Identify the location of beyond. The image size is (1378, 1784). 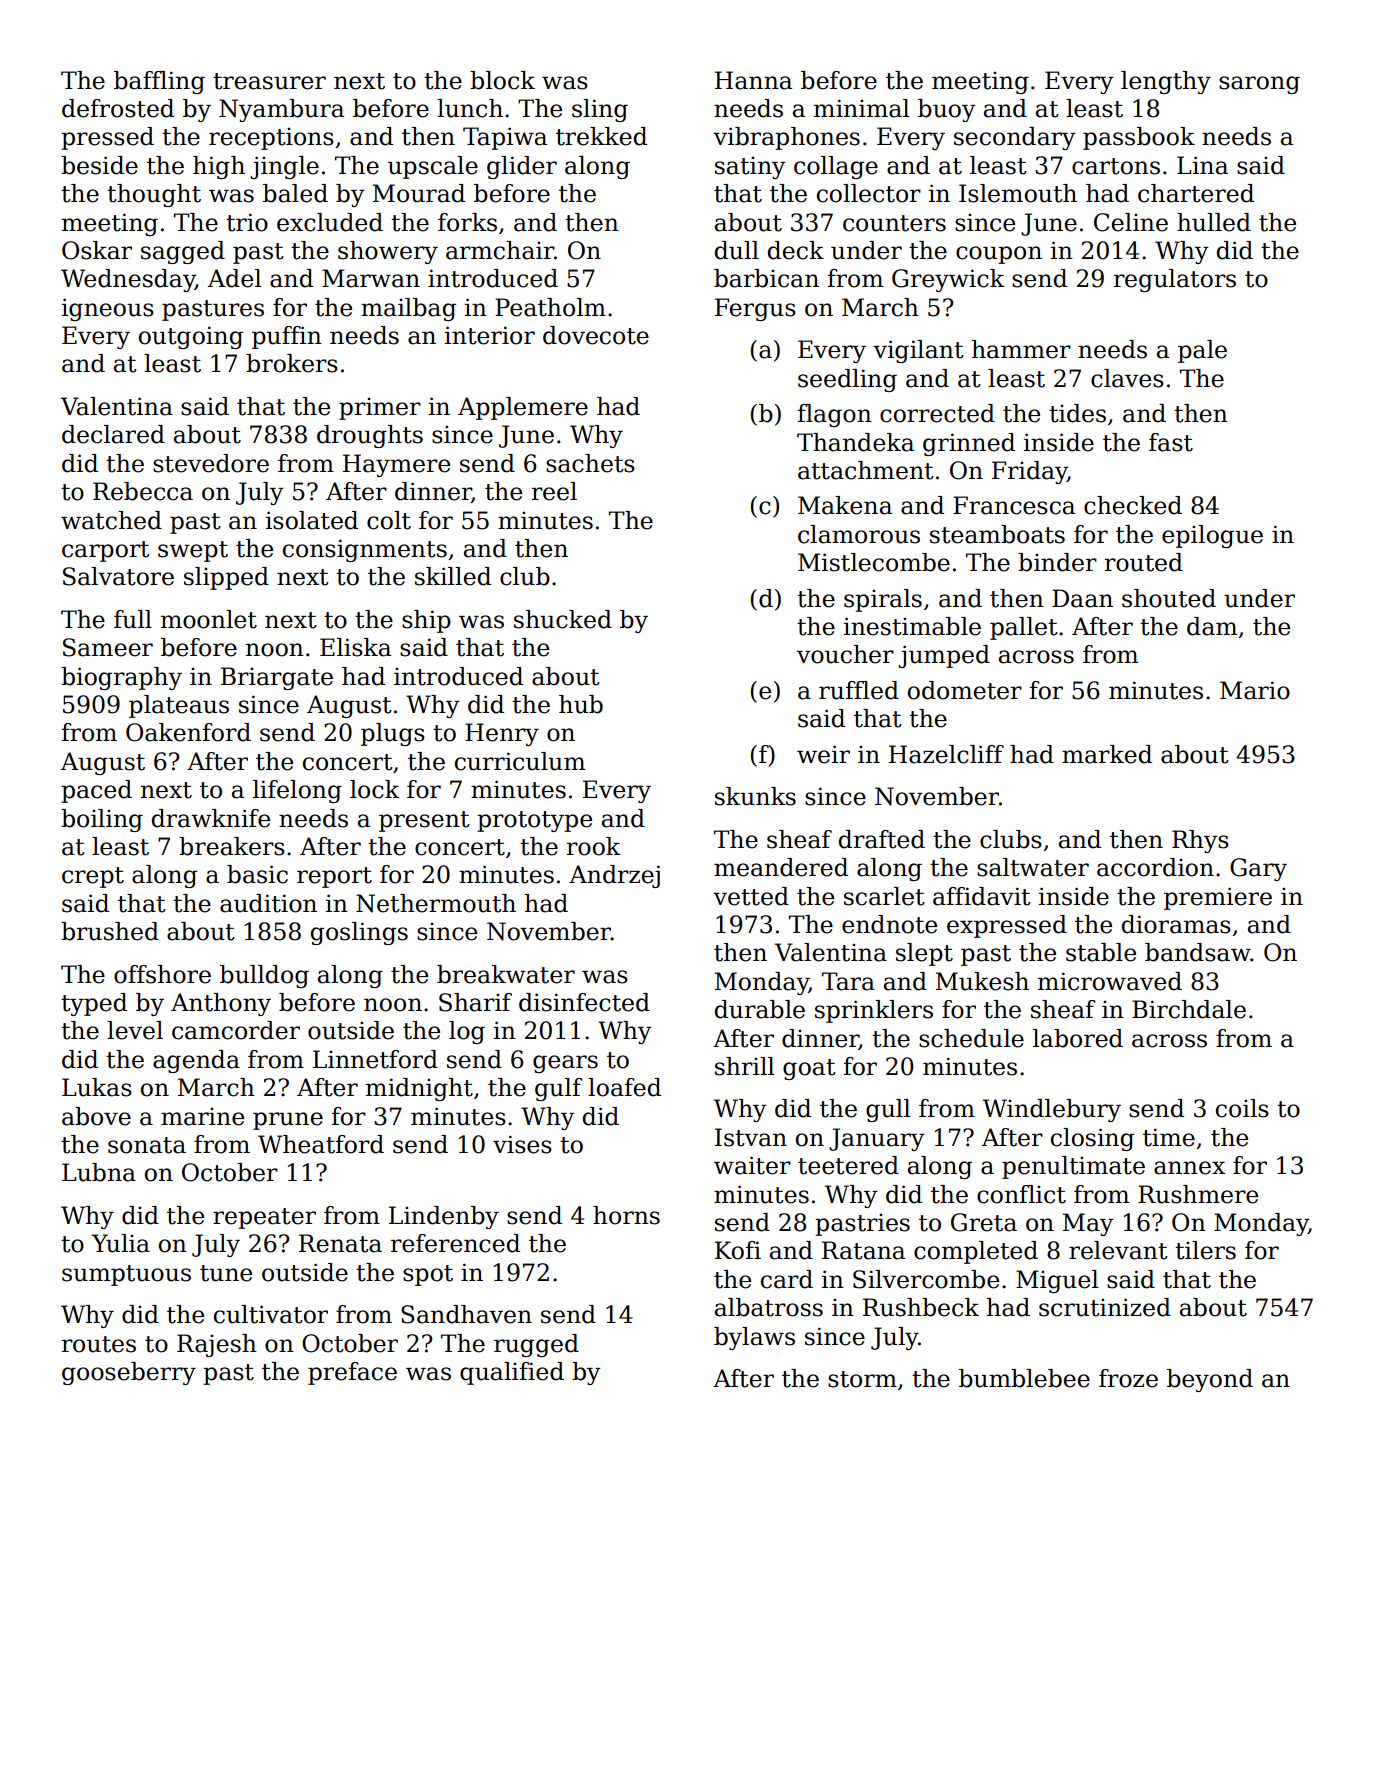
(1210, 1380).
